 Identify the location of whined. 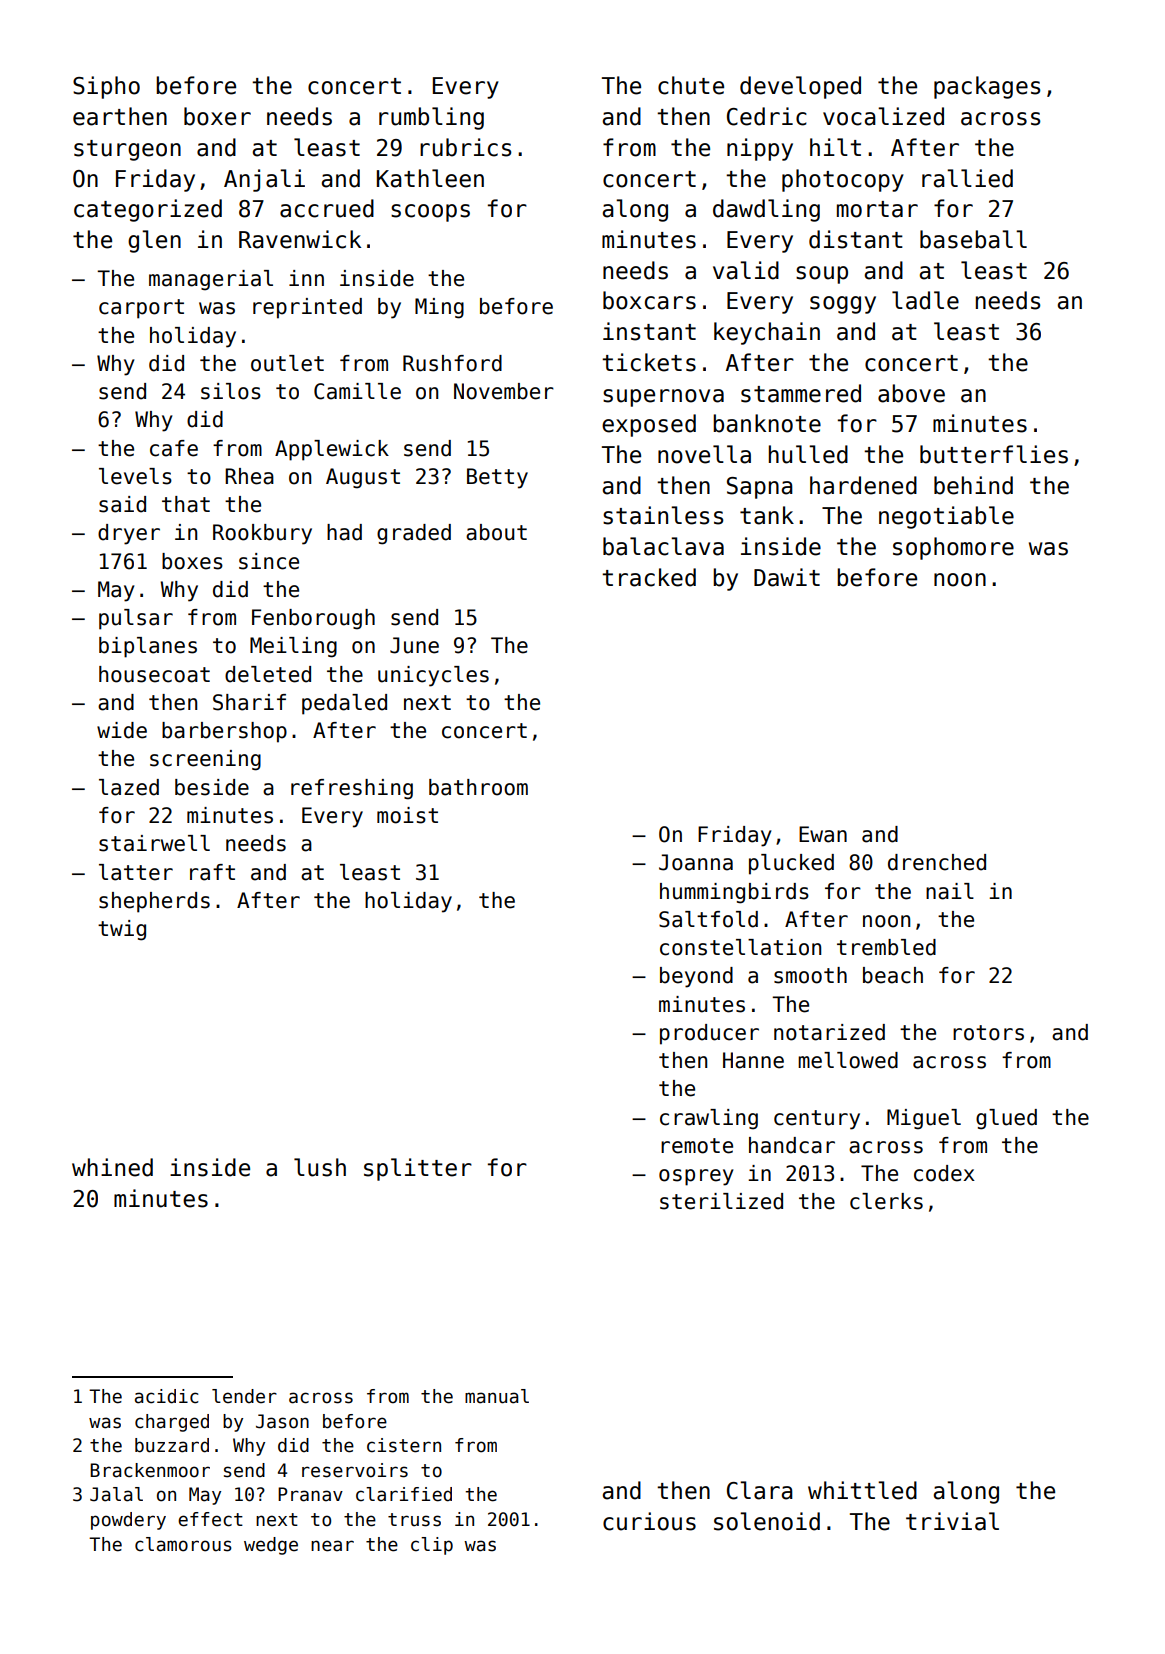
(112, 1167).
